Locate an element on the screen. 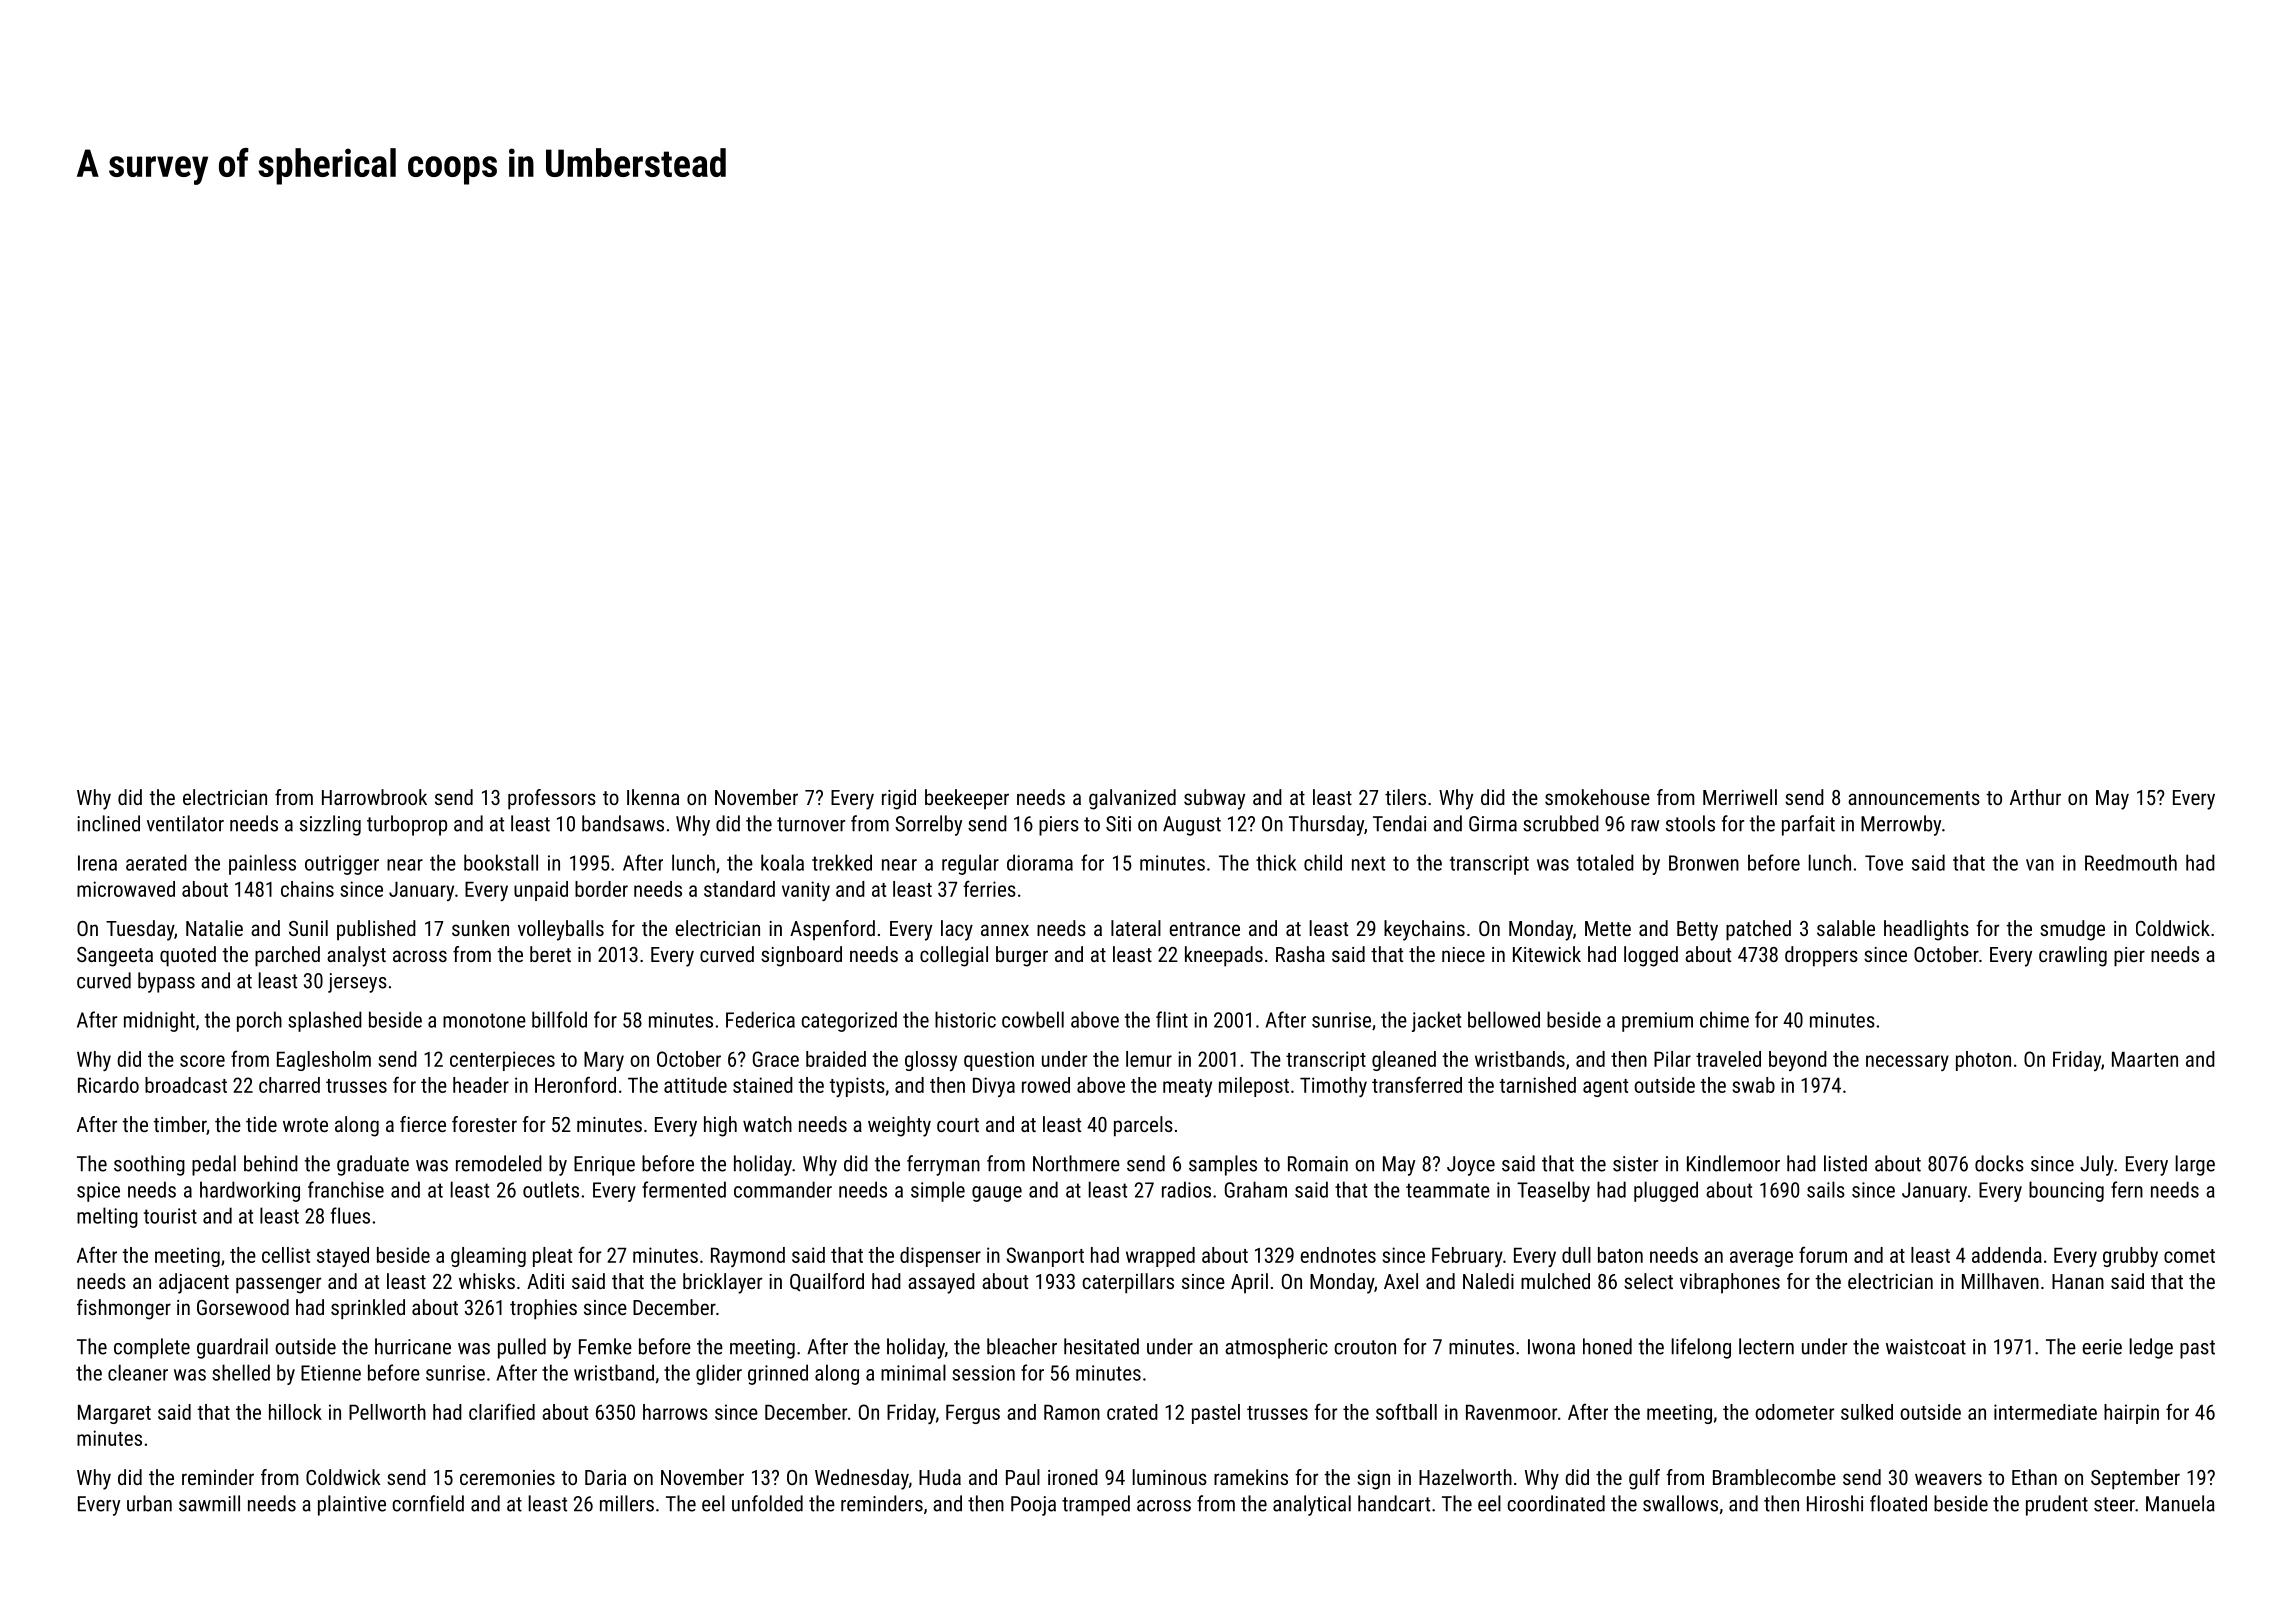 This screenshot has height=1620, width=2292. billfold is located at coordinates (559, 1019).
